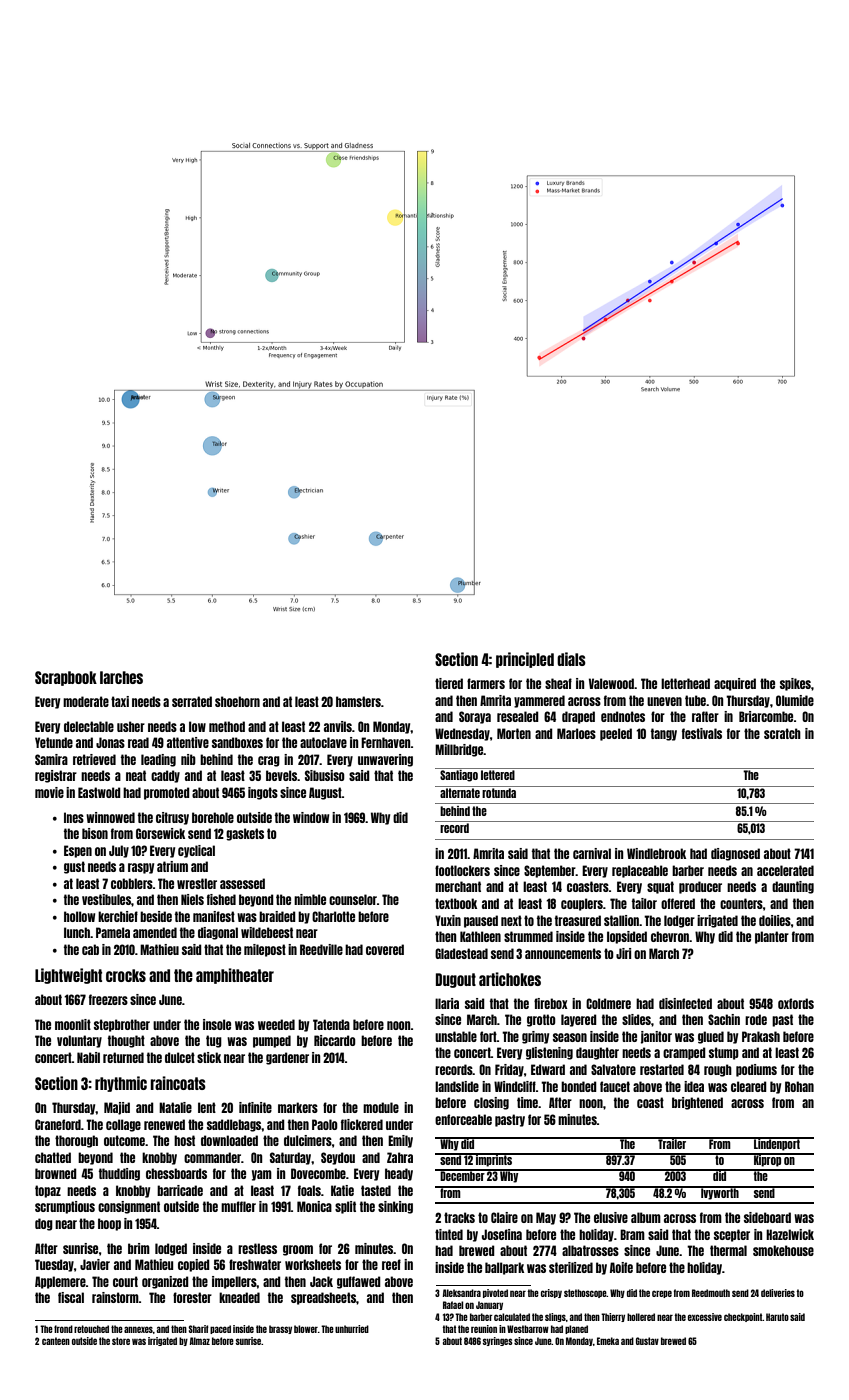  Describe the element at coordinates (197, 883) in the document. I see `wrestler` at that location.
